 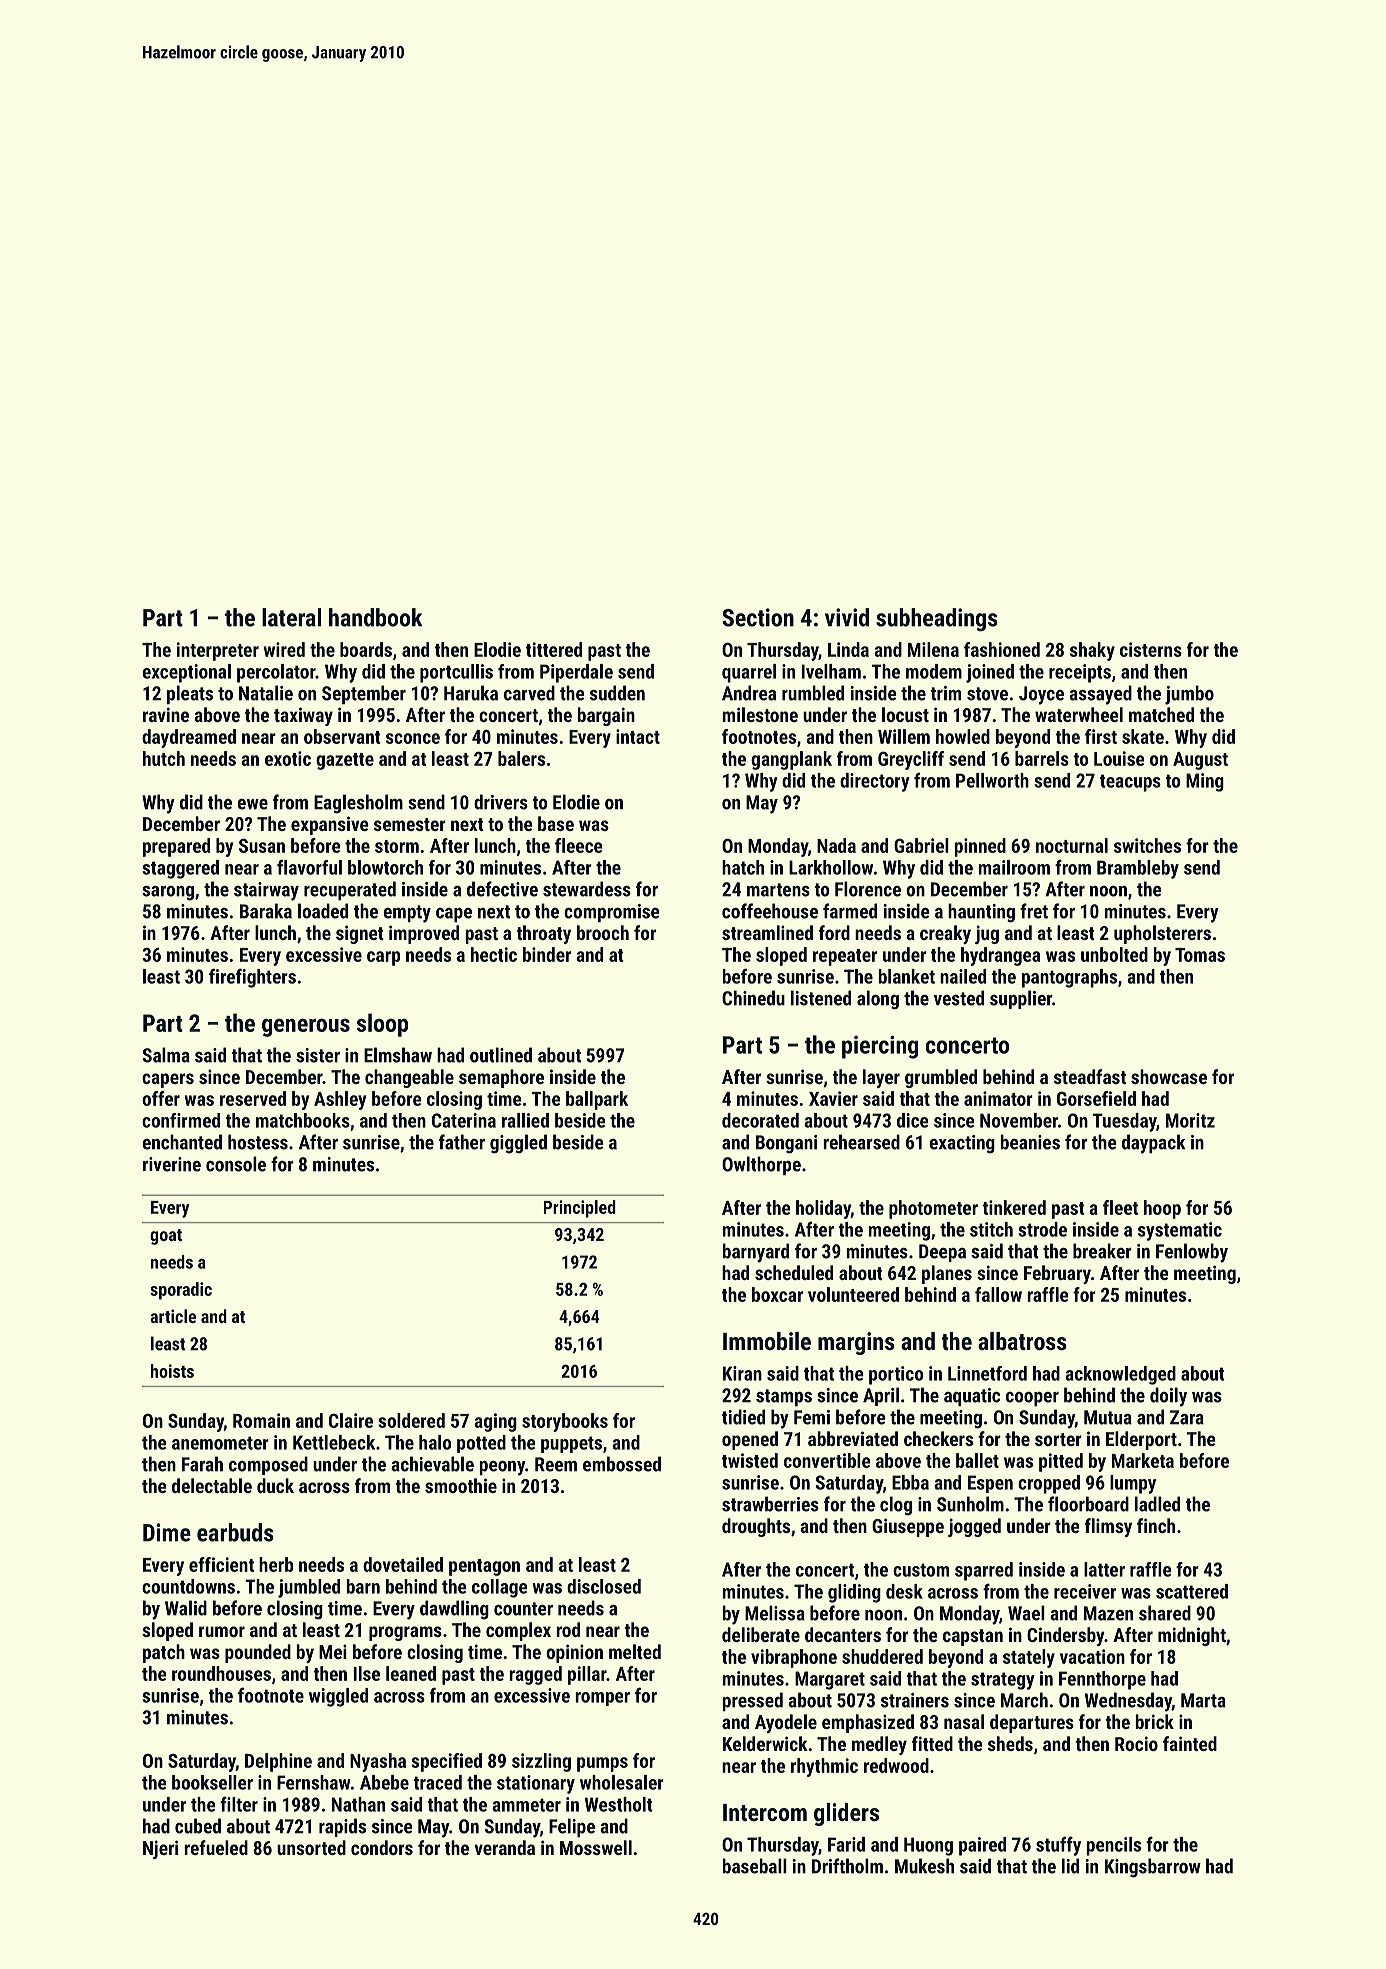 What do you see at coordinates (543, 934) in the page?
I see `throaty` at bounding box center [543, 934].
